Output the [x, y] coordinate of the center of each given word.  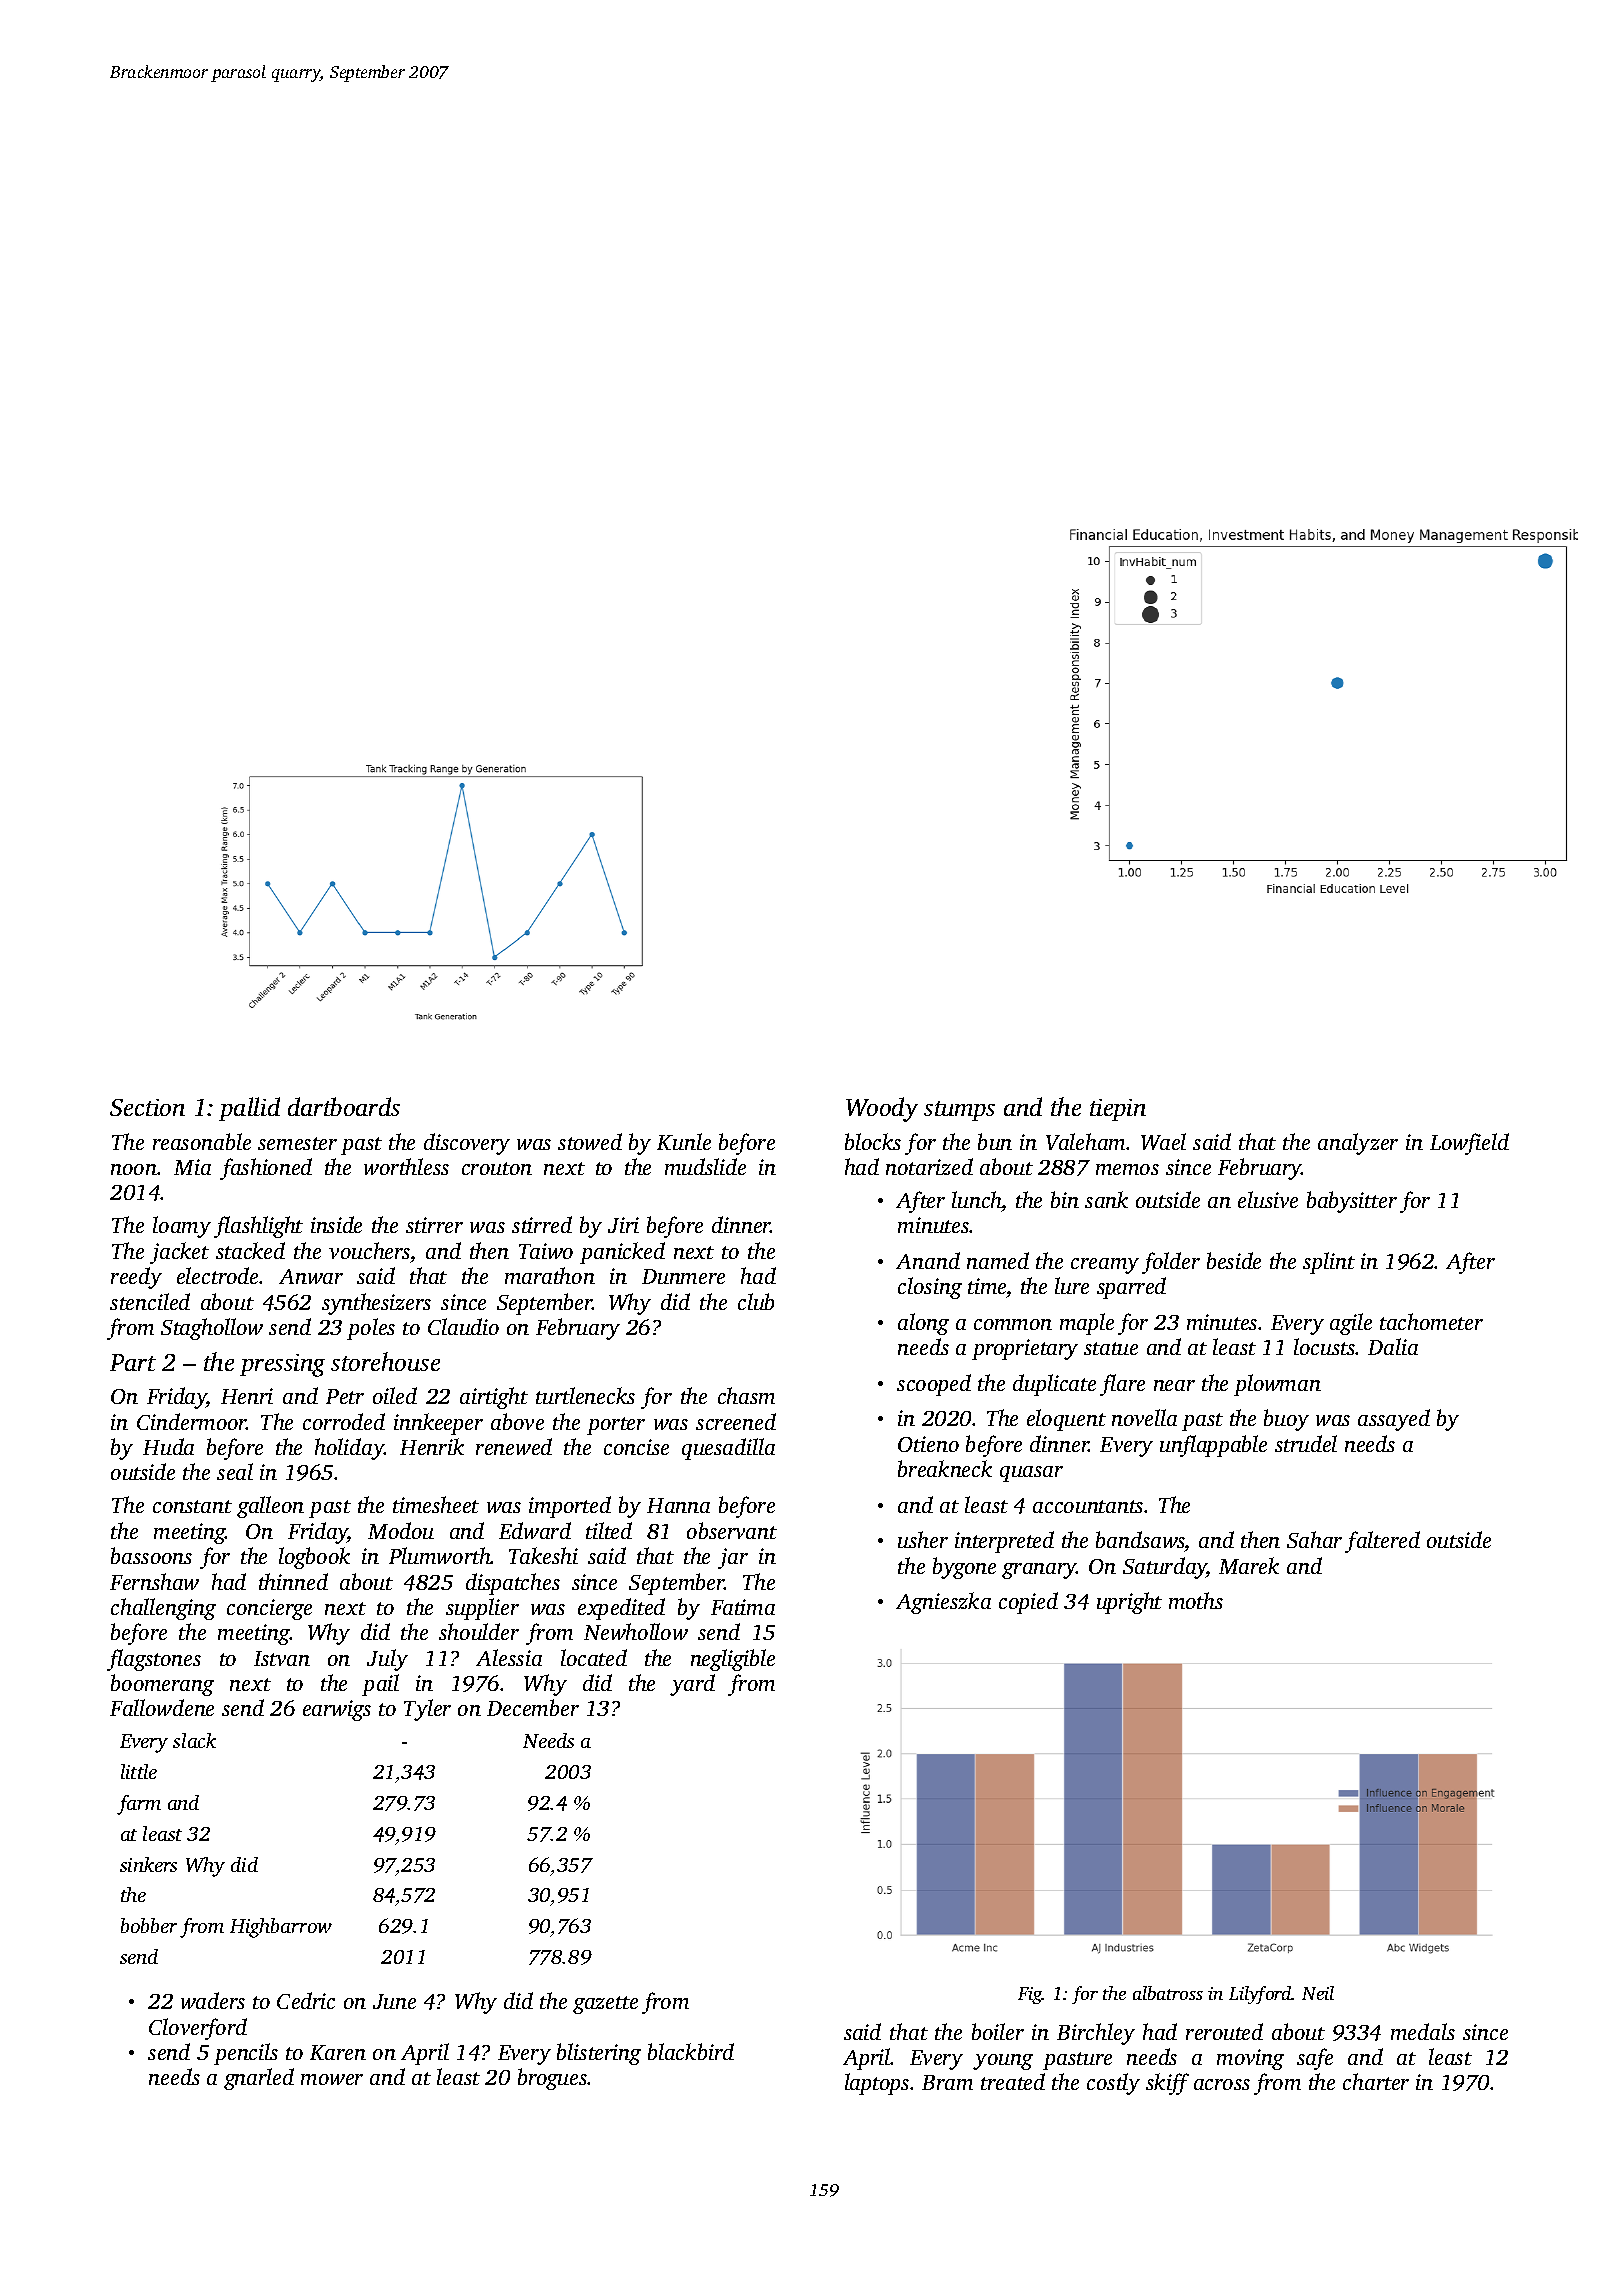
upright [1129, 1603]
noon [134, 1169]
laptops [877, 2084]
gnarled [259, 2079]
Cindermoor [192, 1421]
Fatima [743, 1607]
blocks [873, 1141]
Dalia [1393, 1346]
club [756, 1301]
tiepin [1118, 1110]
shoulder [479, 1631]
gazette [605, 2005]
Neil [1318, 1993]
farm [139, 1805]
